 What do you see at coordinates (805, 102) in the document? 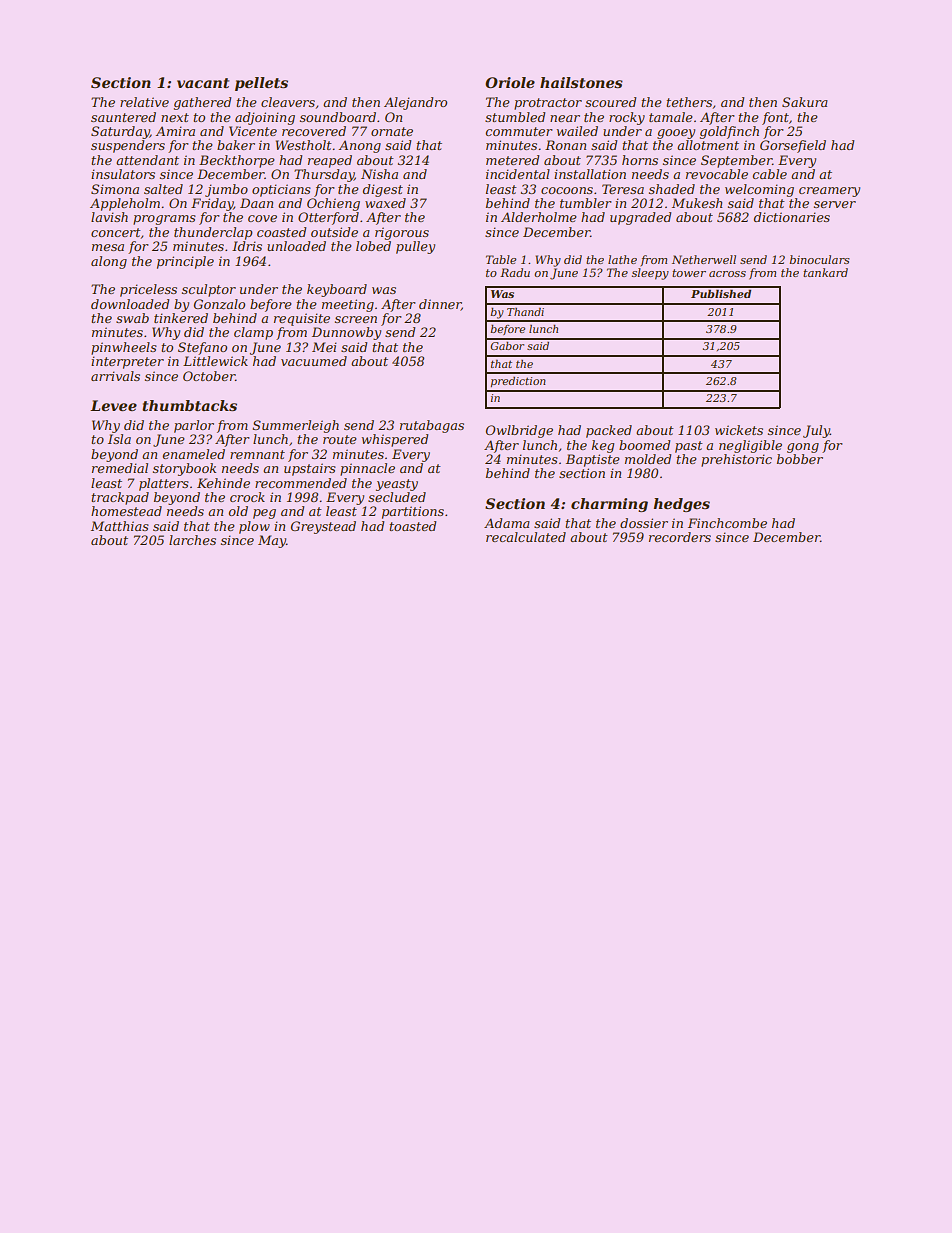
I see `Sakura` at bounding box center [805, 102].
